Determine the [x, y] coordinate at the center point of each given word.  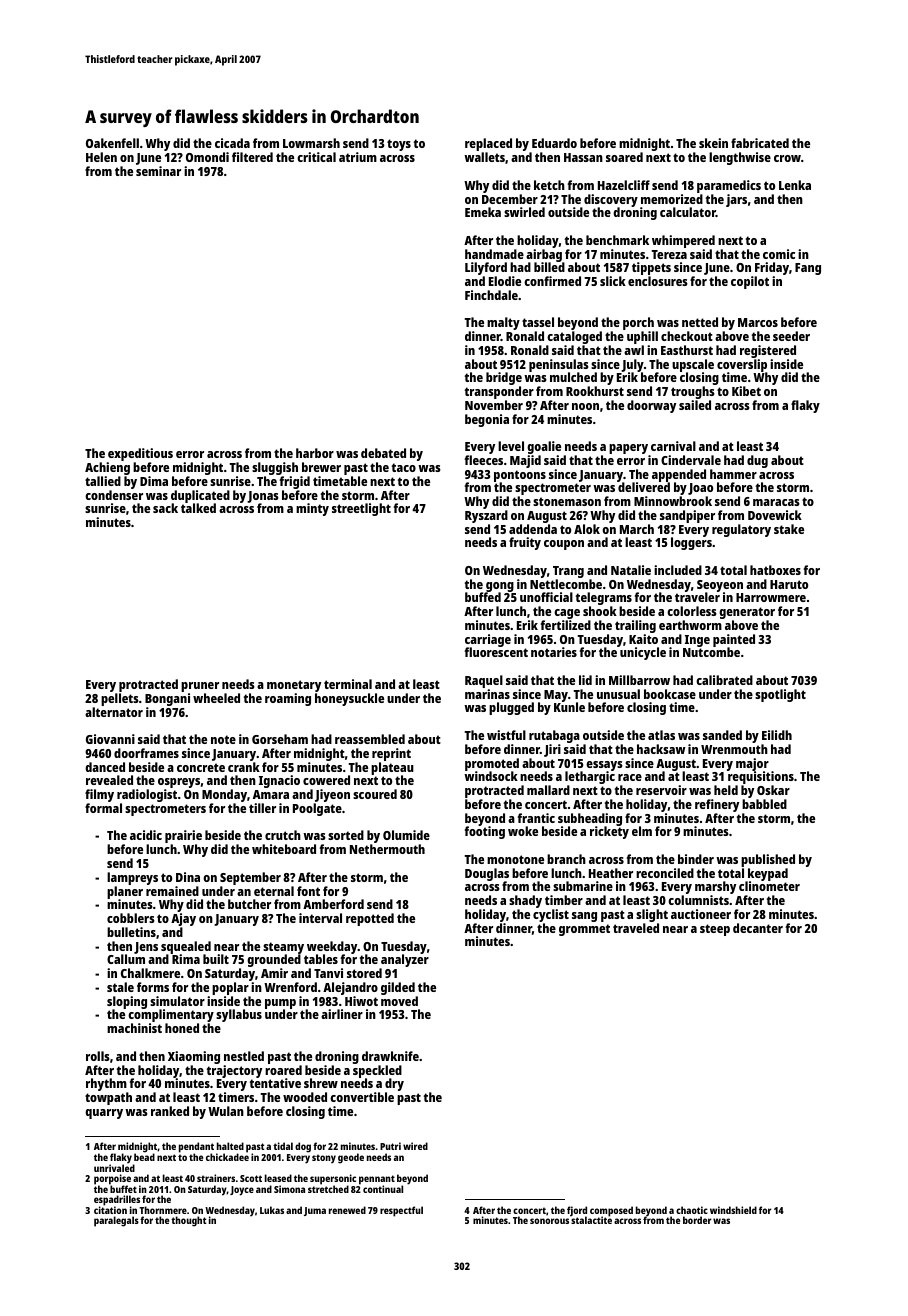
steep [715, 930]
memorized [672, 199]
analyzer [405, 961]
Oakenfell [112, 143]
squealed [186, 948]
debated [383, 453]
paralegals [116, 1221]
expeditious [140, 454]
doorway [651, 406]
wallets [484, 157]
